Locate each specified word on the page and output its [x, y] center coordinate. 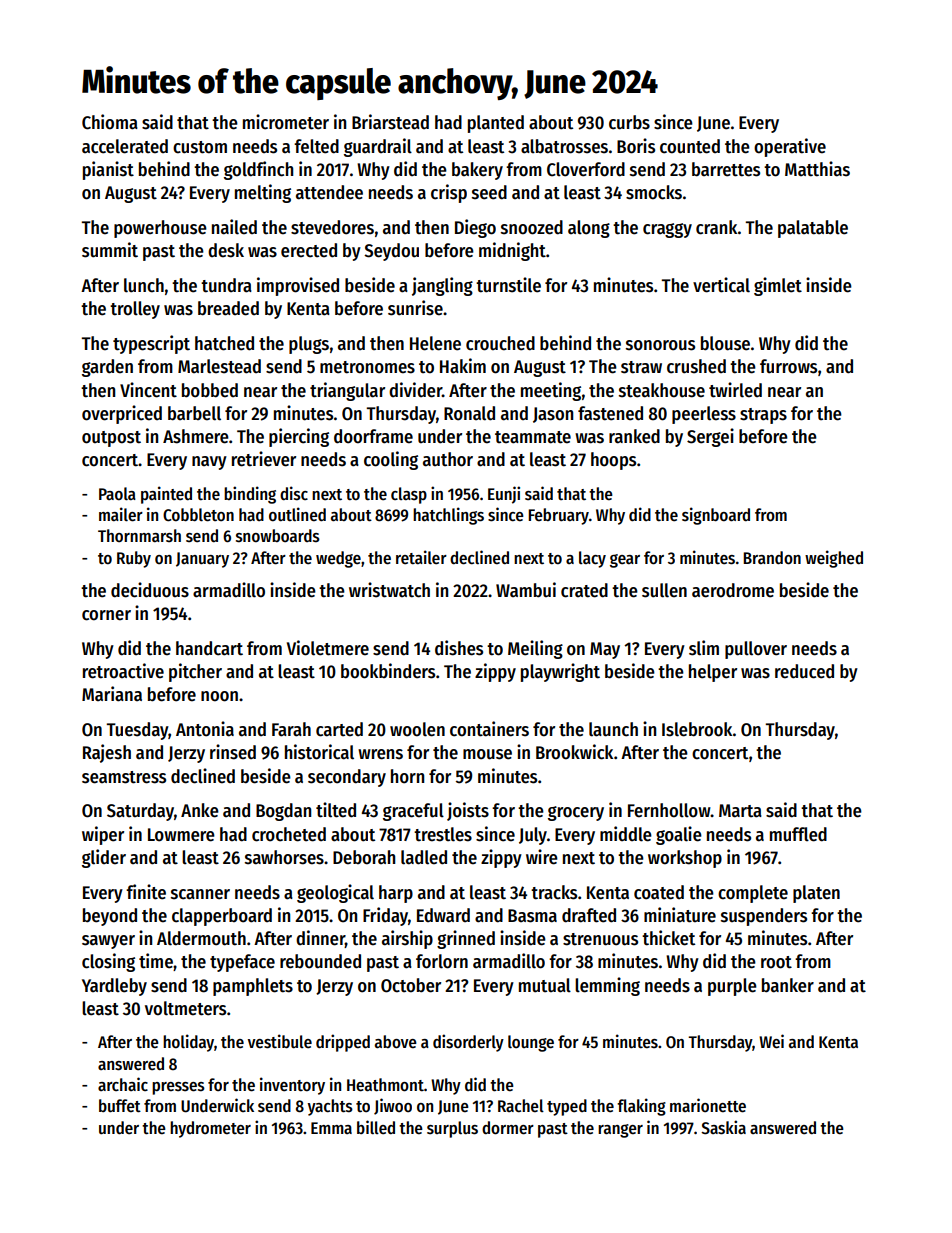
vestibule [280, 1041]
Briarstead [390, 122]
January [202, 560]
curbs [629, 122]
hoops [613, 461]
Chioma [110, 122]
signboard [716, 516]
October [411, 985]
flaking [641, 1107]
